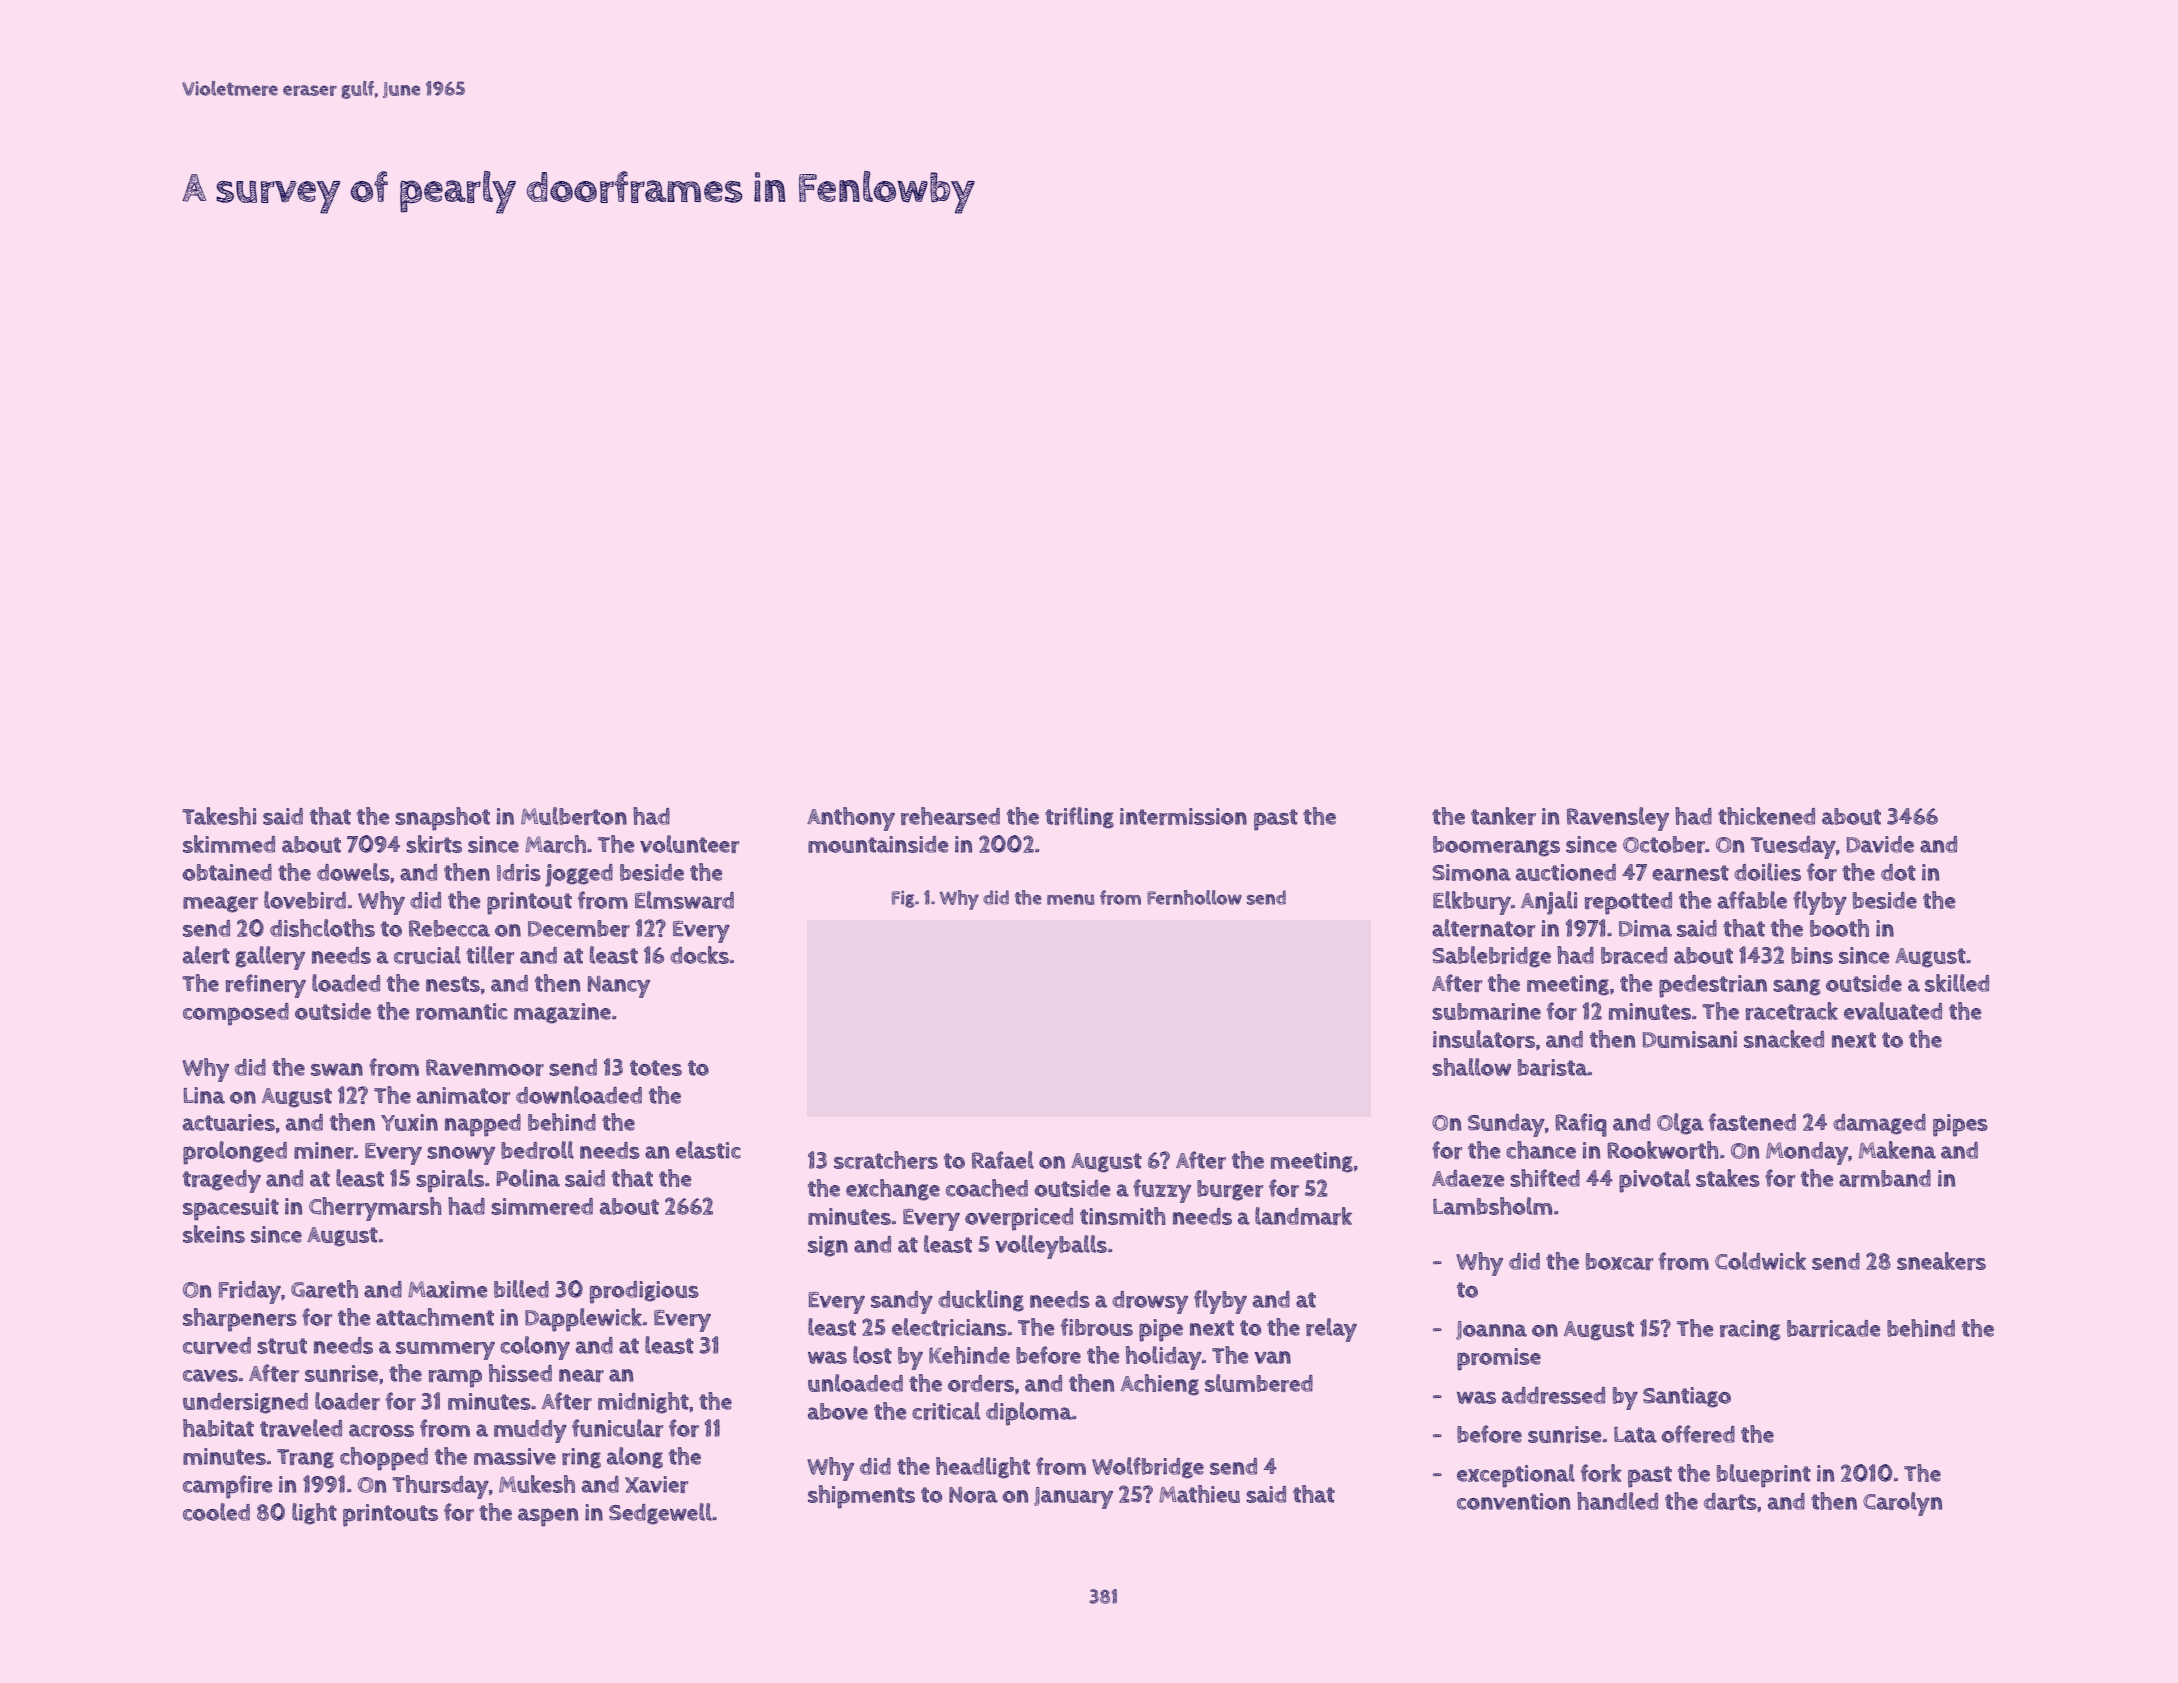  What do you see at coordinates (1183, 816) in the page?
I see `intermission` at bounding box center [1183, 816].
